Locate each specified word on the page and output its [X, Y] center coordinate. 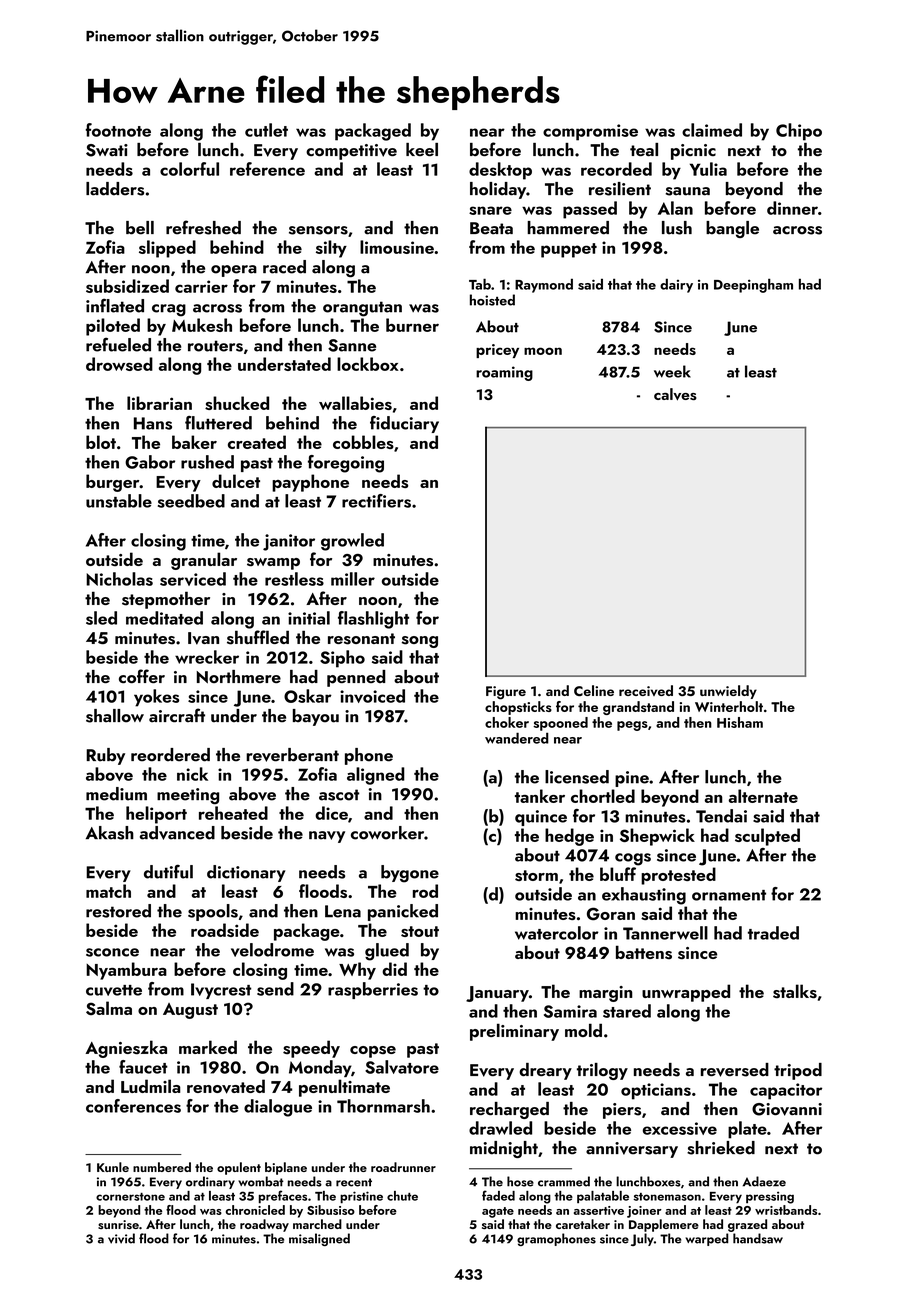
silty [331, 249]
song [420, 642]
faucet [143, 1067]
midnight [504, 1149]
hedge [569, 837]
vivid [121, 1238]
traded [773, 933]
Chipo [799, 132]
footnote [118, 130]
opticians [656, 1091]
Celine [594, 690]
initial [309, 618]
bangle [732, 229]
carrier [201, 286]
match [108, 891]
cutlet [266, 130]
